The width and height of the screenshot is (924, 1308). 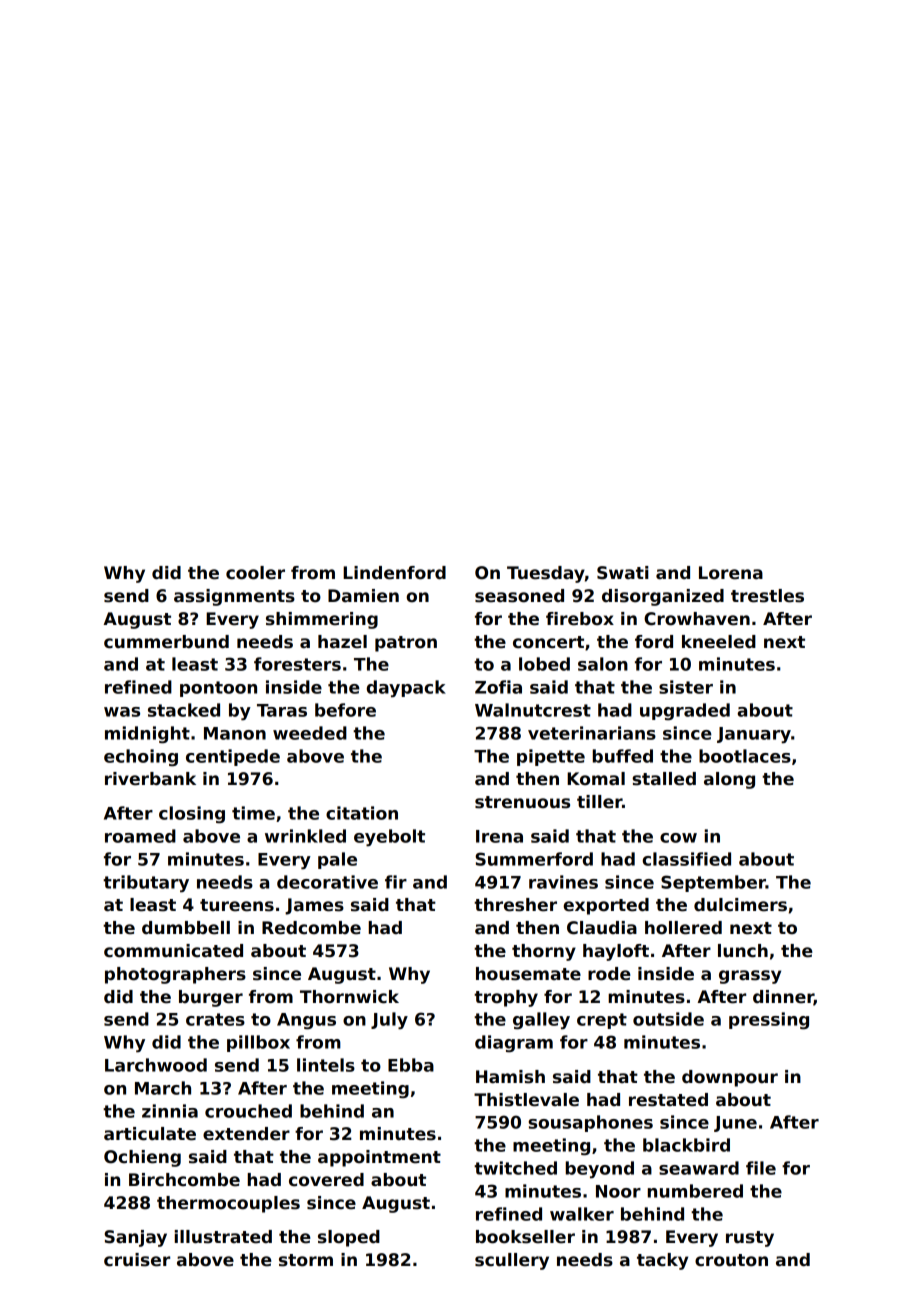 I want to click on seasoned, so click(x=519, y=596).
